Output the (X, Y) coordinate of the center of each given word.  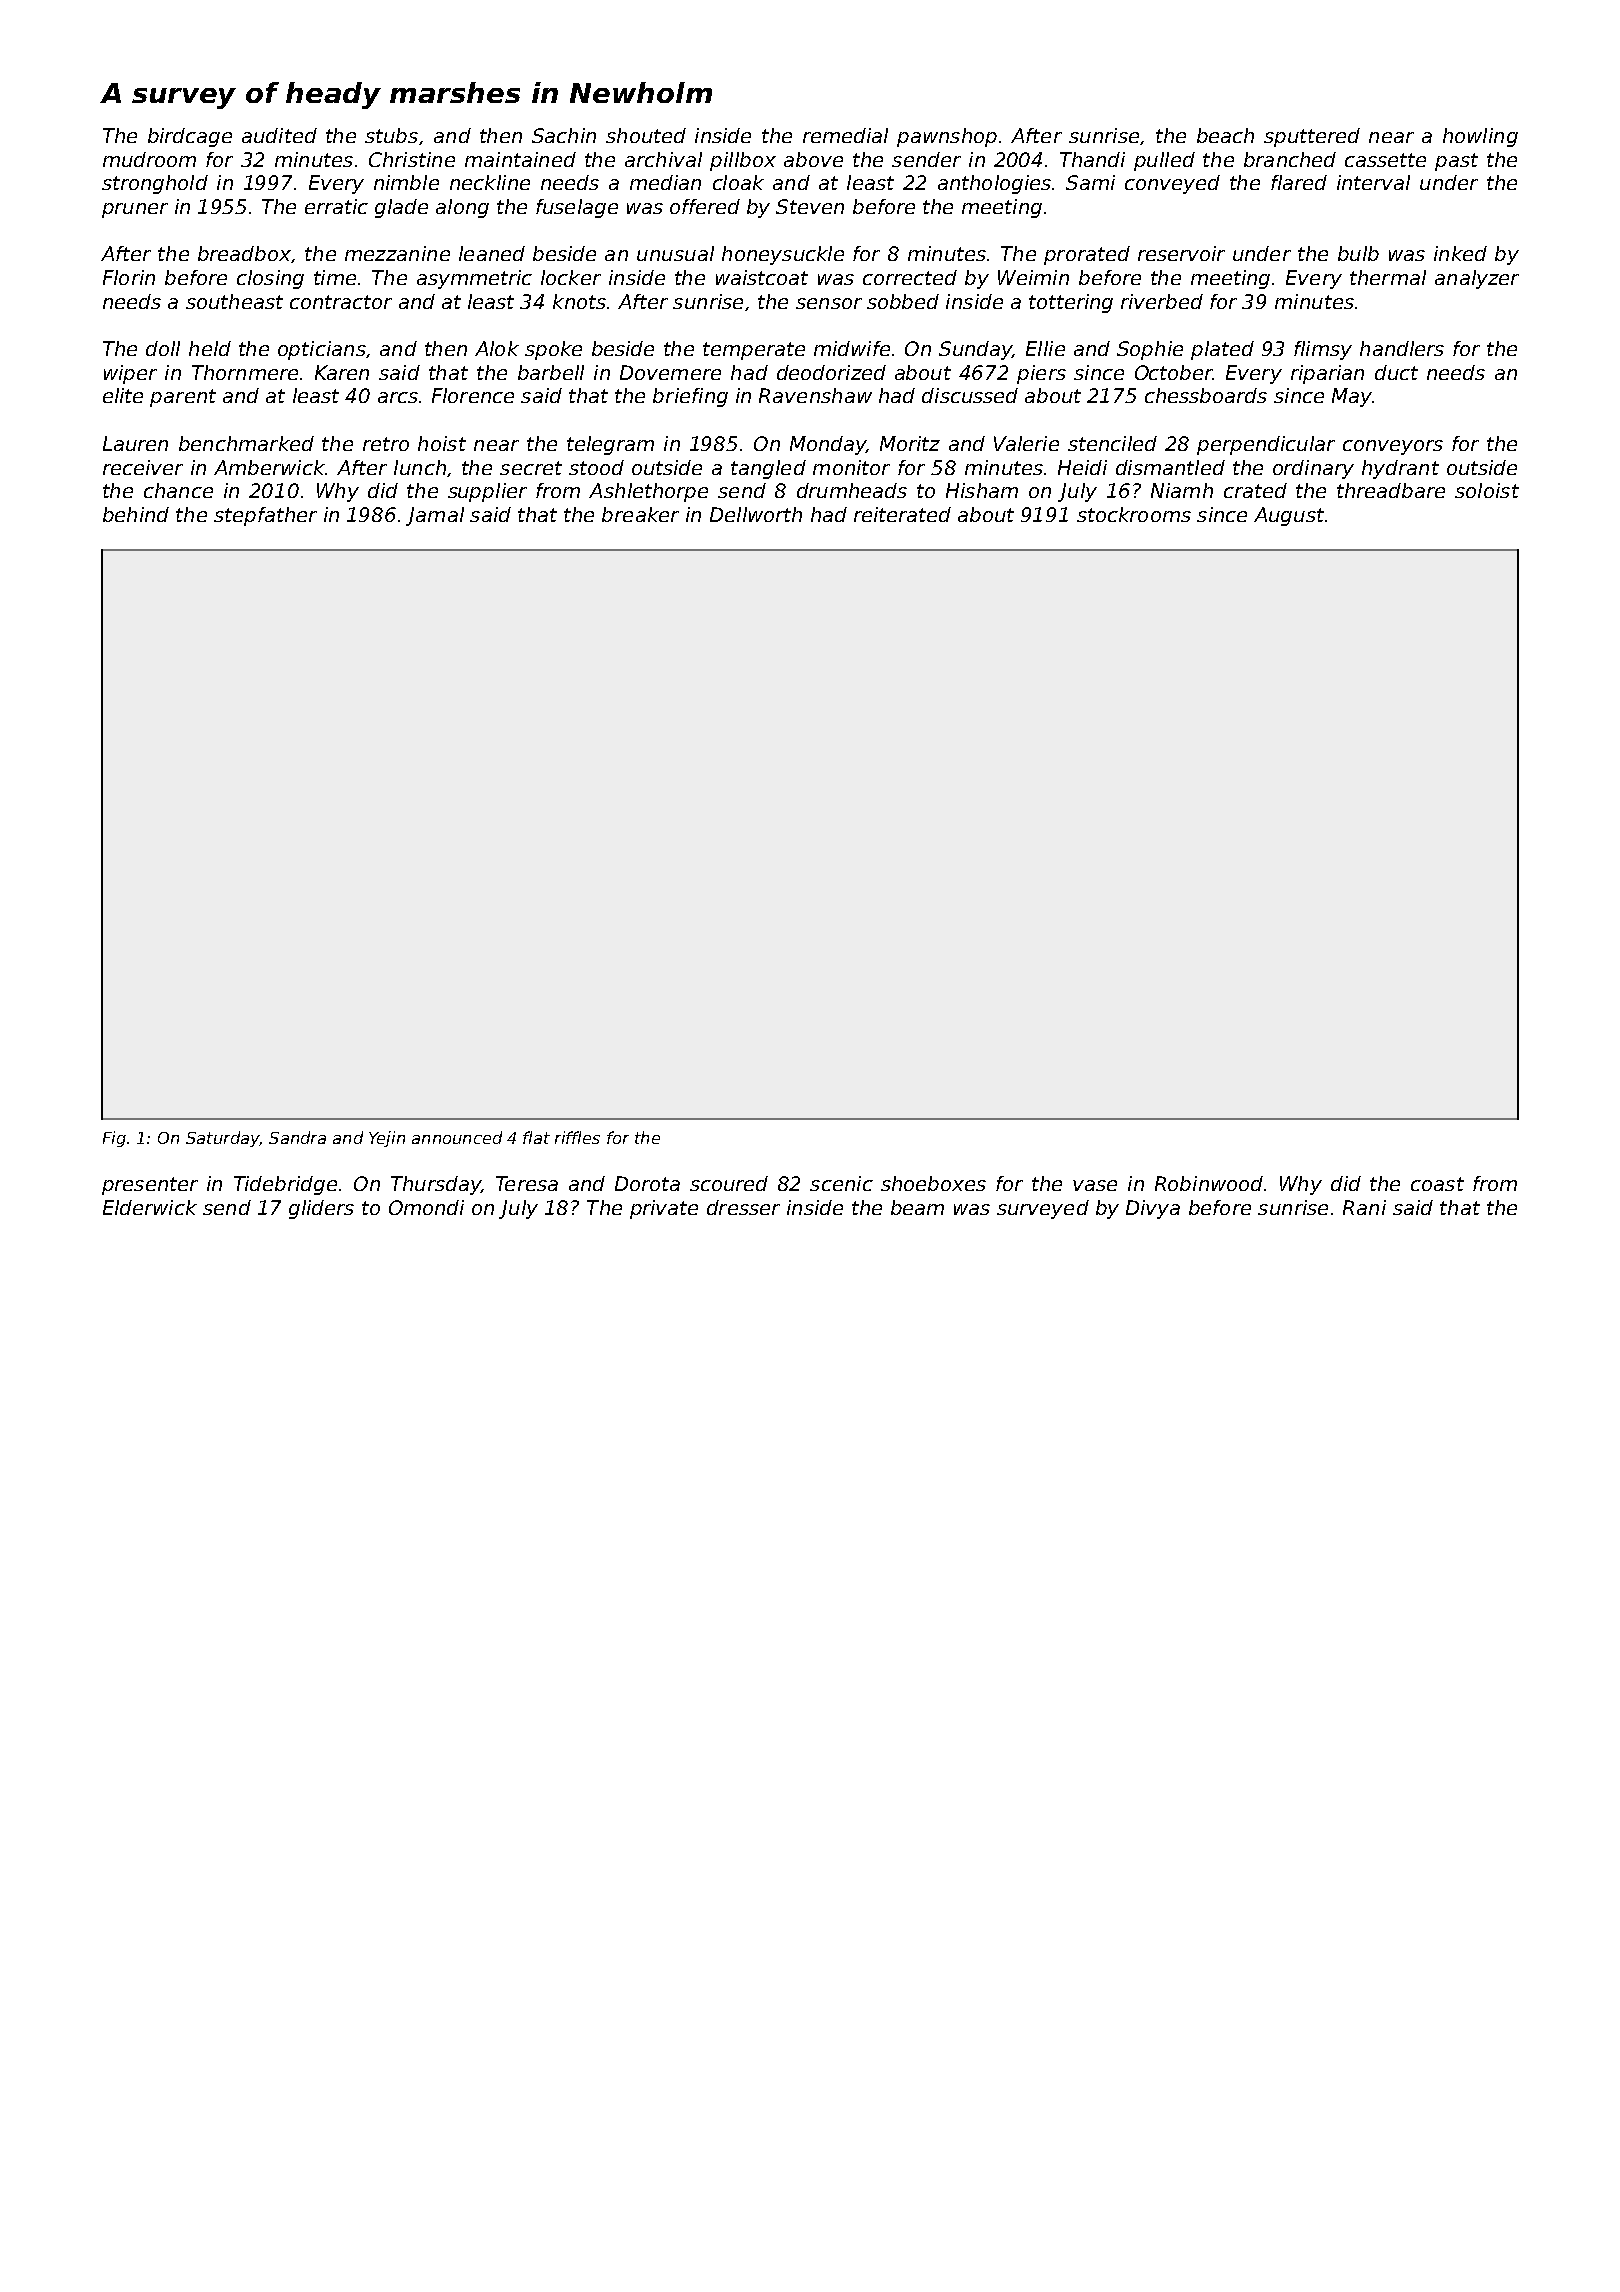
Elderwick (150, 1207)
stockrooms (1134, 514)
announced (457, 1137)
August (1289, 516)
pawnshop (947, 137)
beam (917, 1207)
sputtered (1312, 137)
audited (279, 135)
